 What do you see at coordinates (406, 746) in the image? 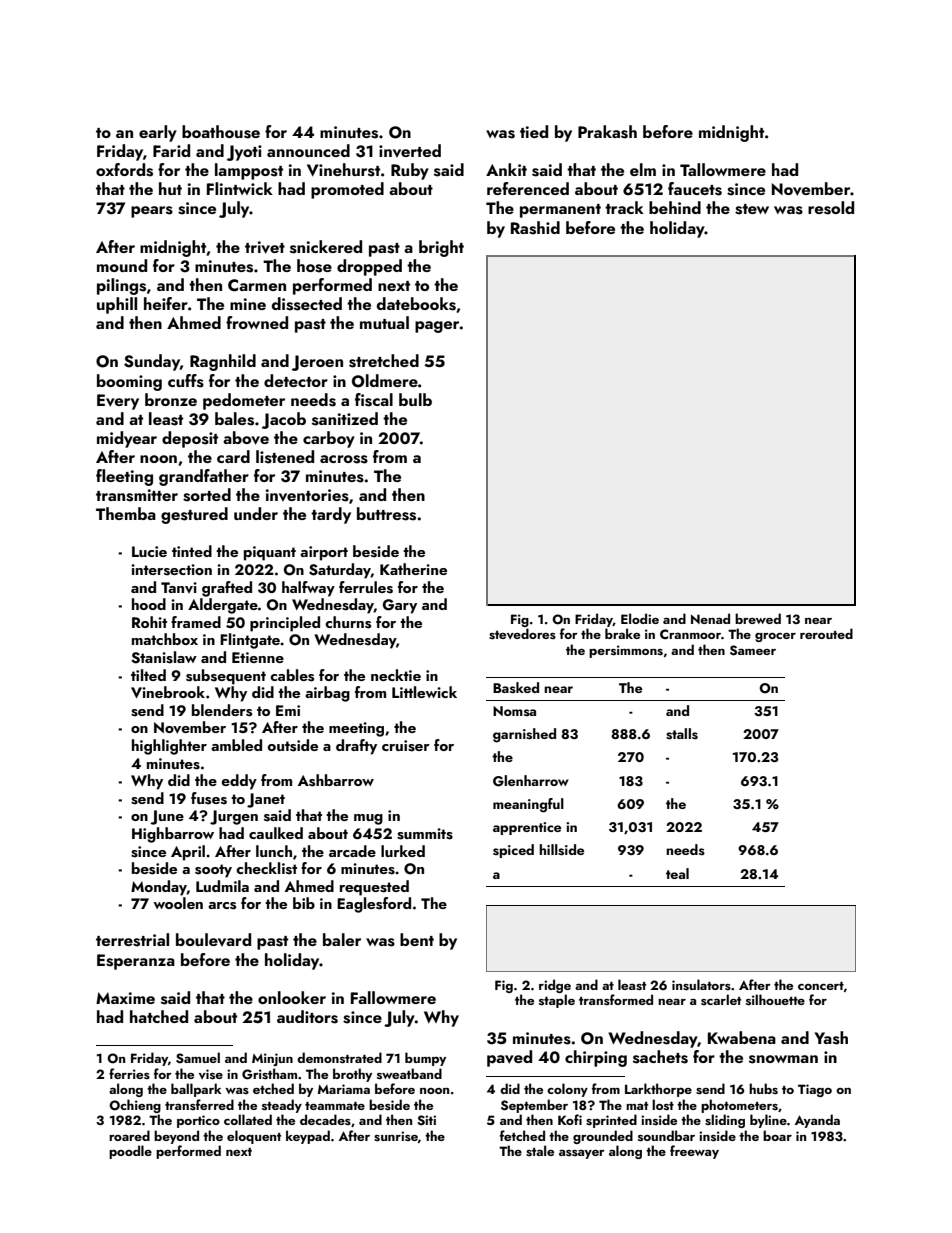
I see `cruiser` at bounding box center [406, 746].
